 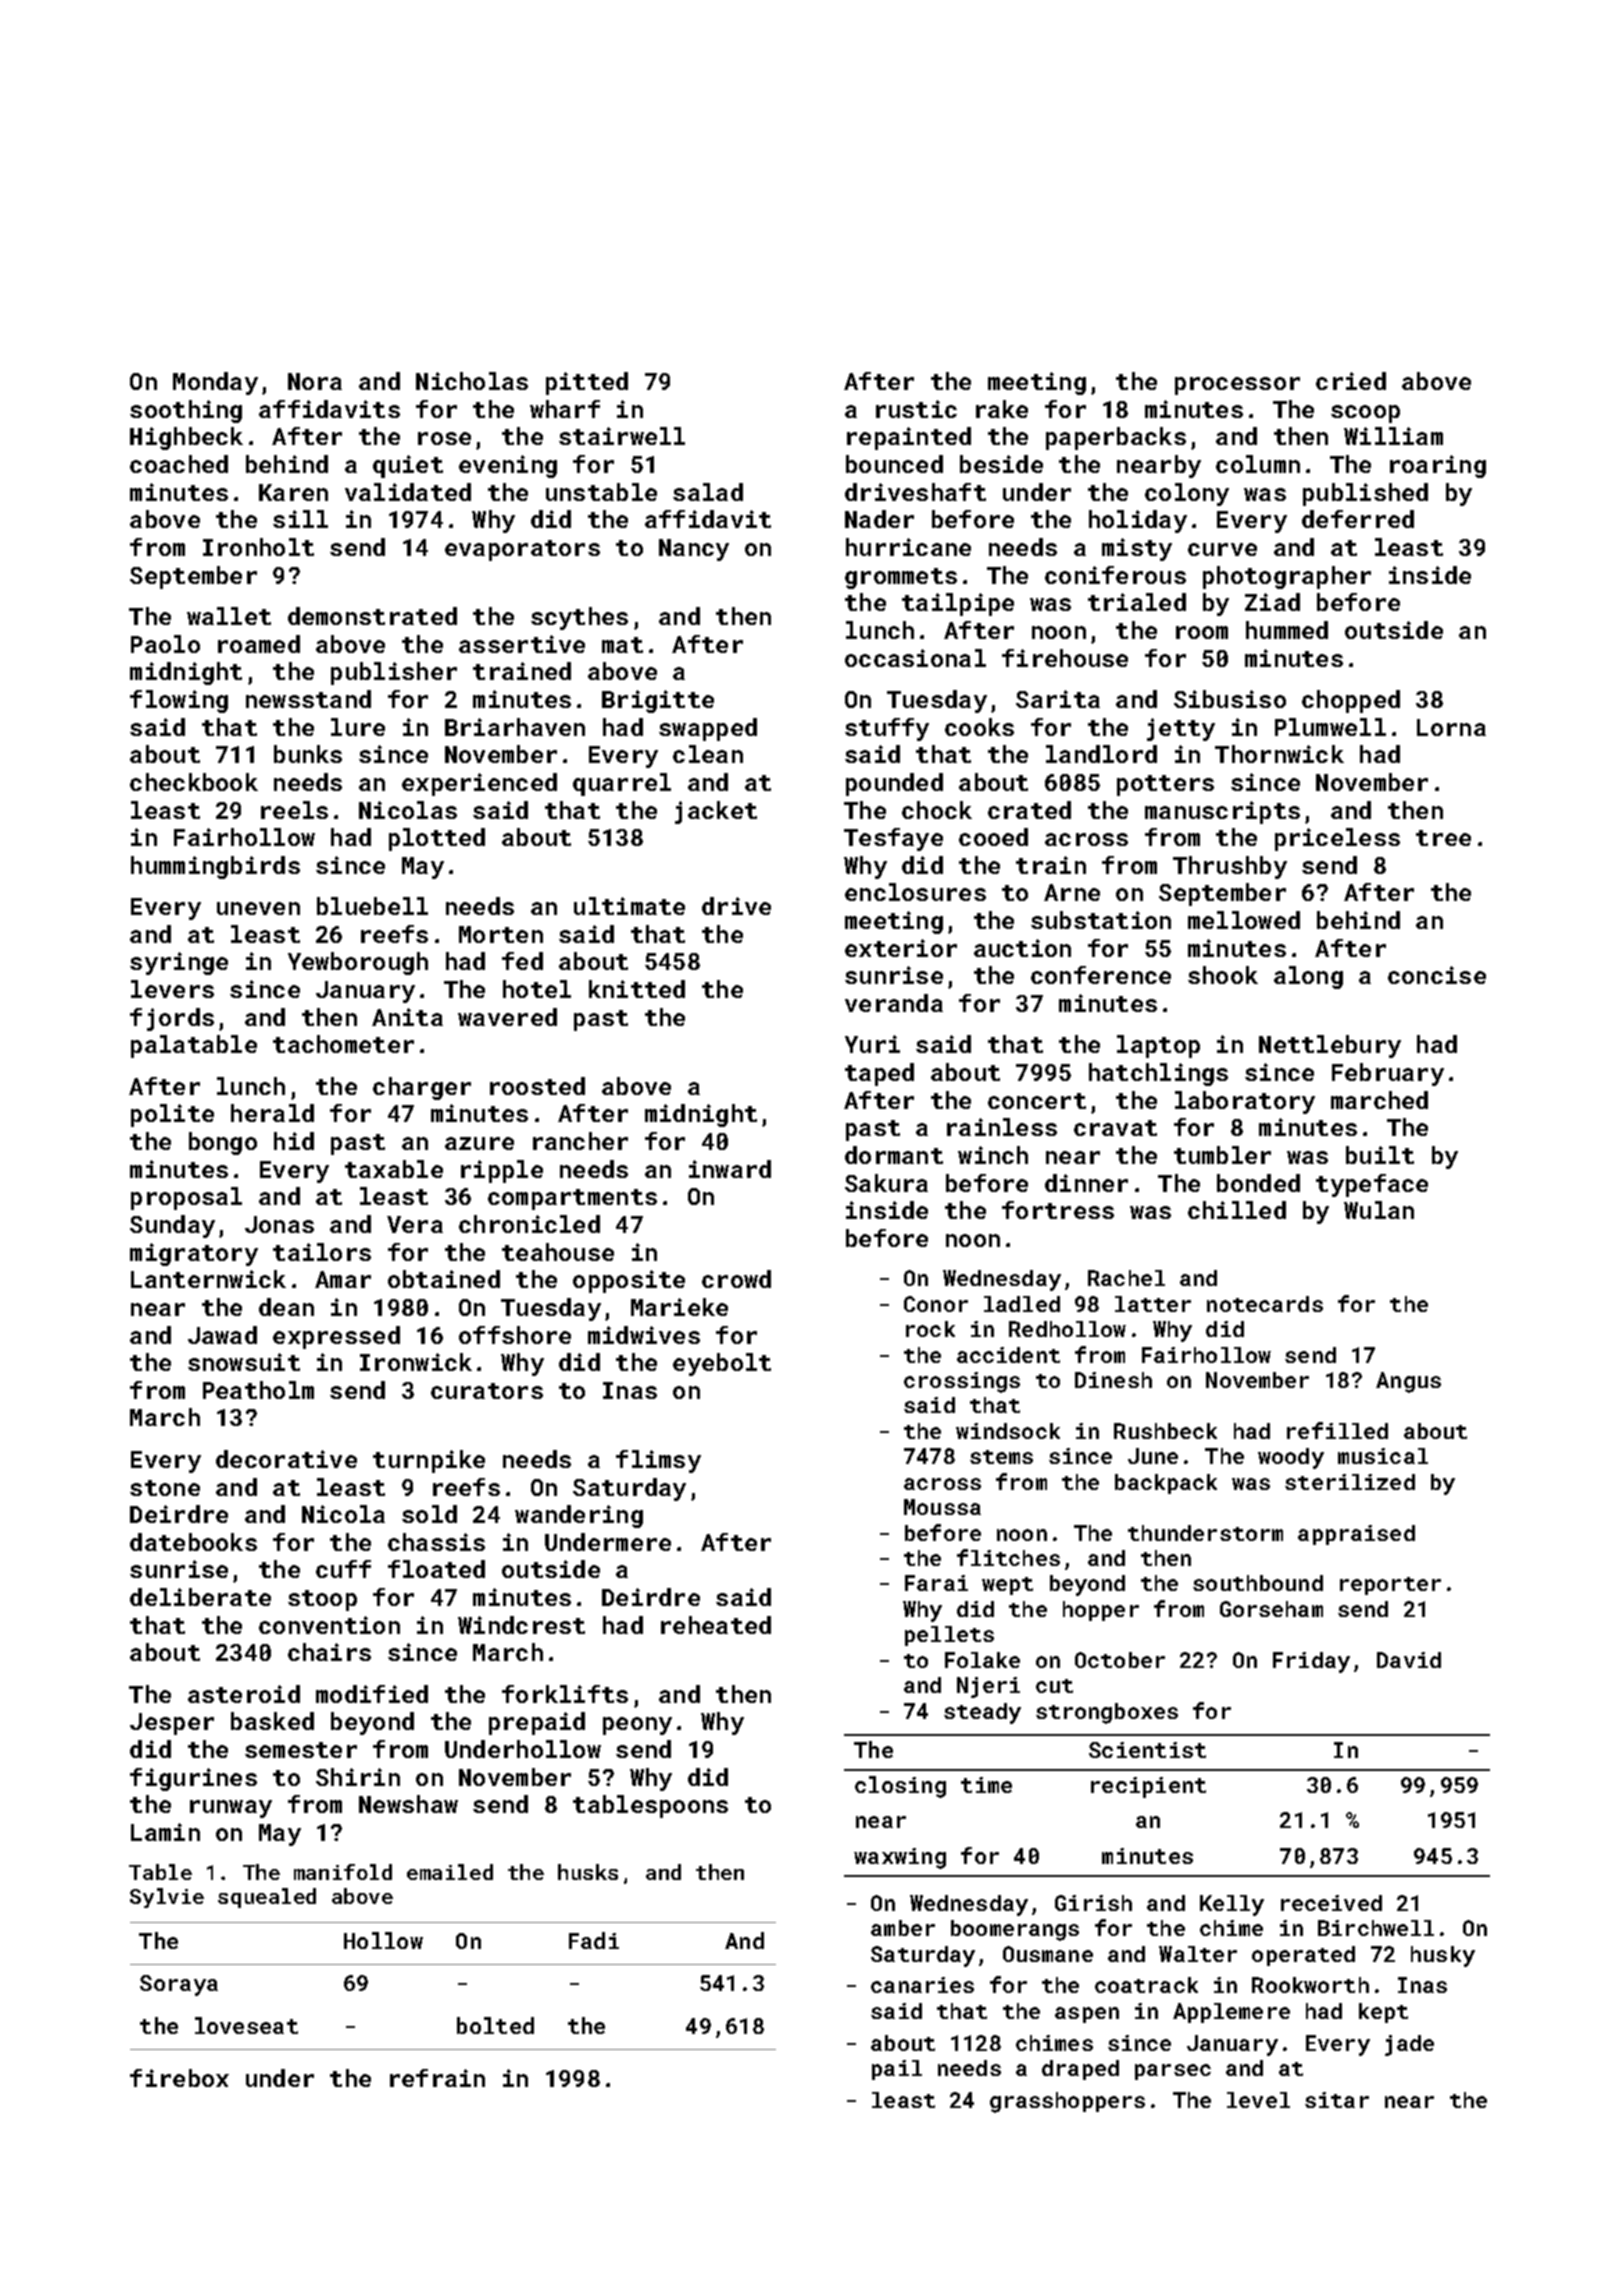 I want to click on notecards, so click(x=1265, y=1304).
